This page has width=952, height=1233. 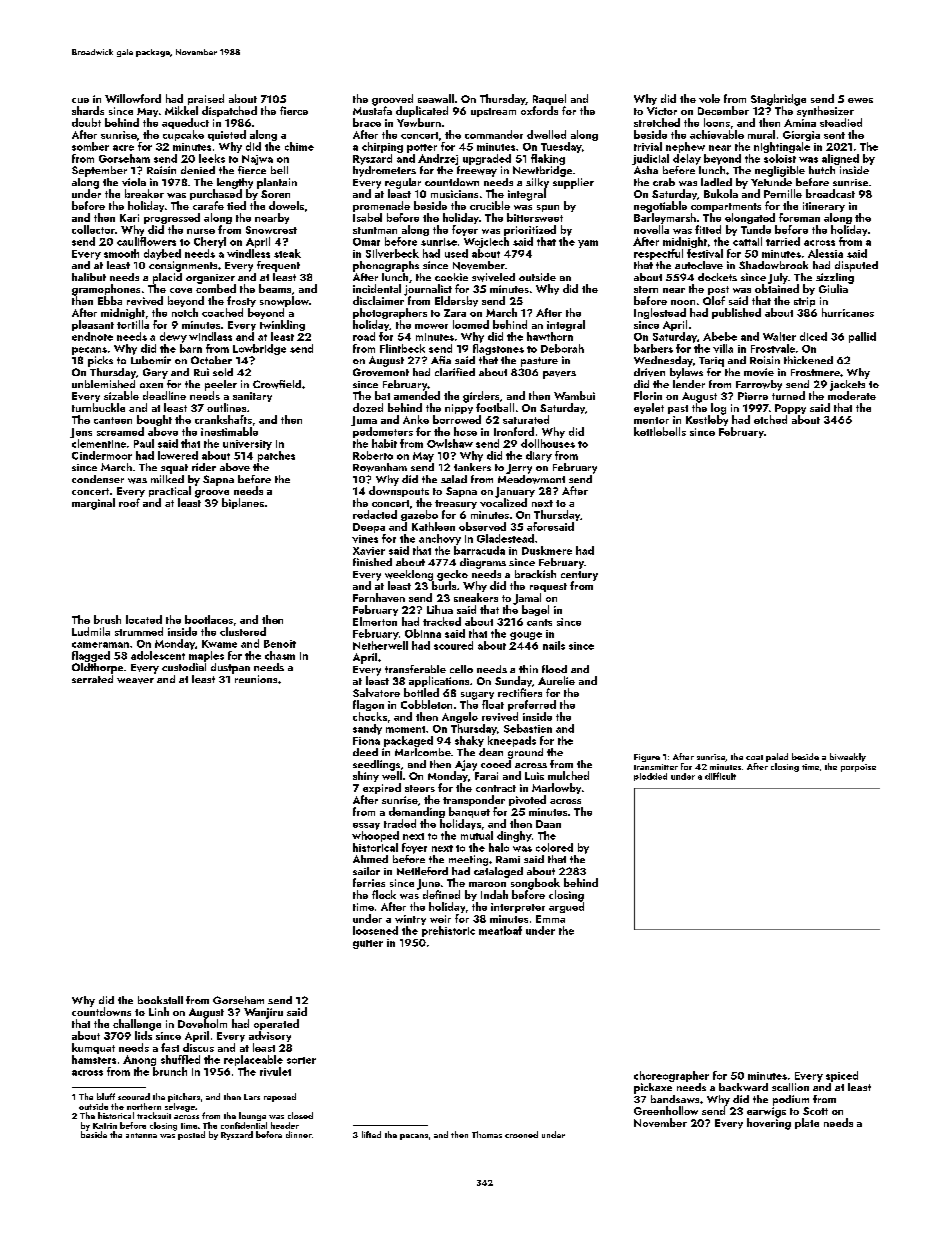 I want to click on Lars, so click(x=252, y=1097).
